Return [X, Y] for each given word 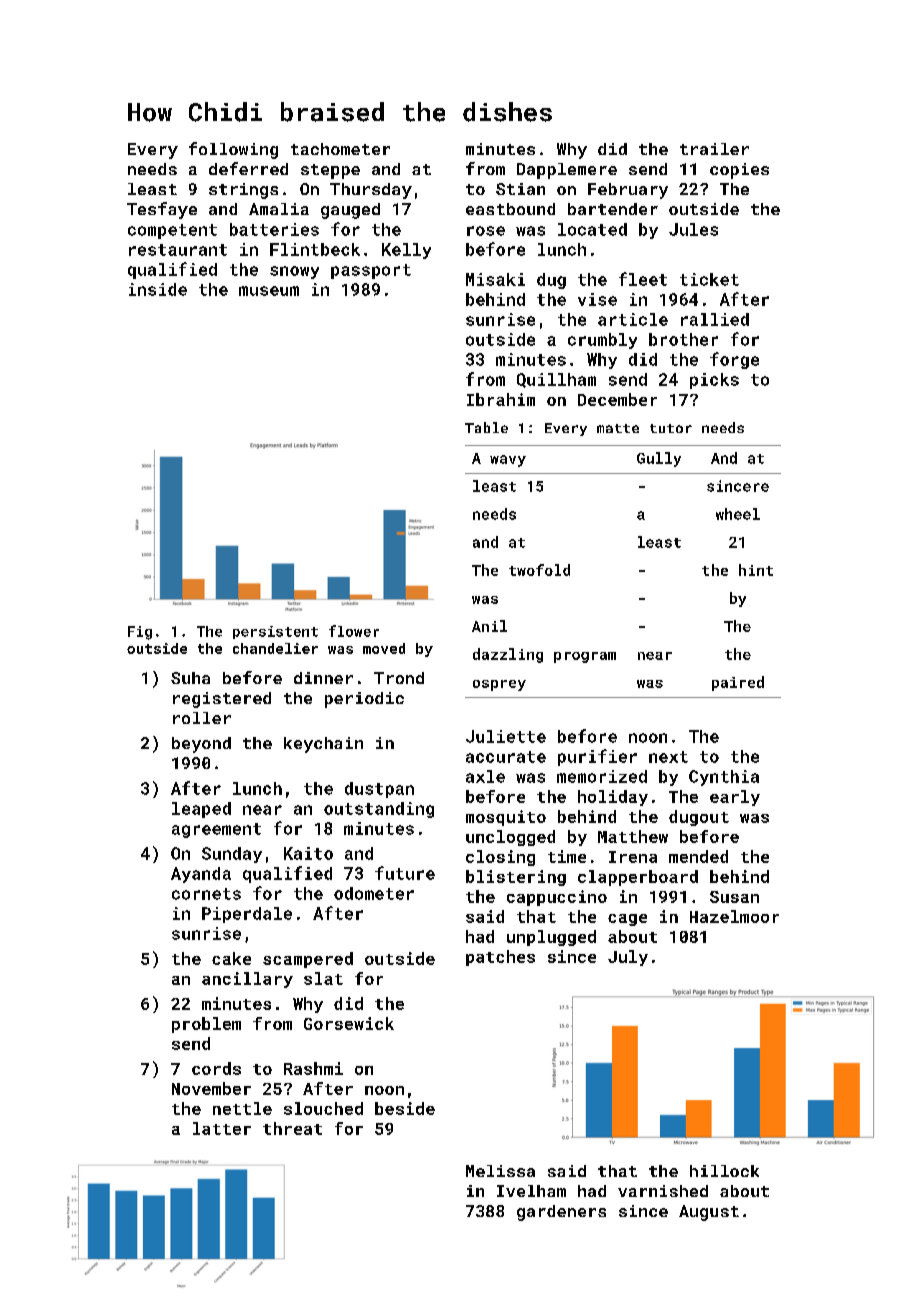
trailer [714, 149]
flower [354, 631]
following [233, 150]
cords [216, 1068]
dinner [323, 678]
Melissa [500, 1171]
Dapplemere [567, 171]
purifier [597, 757]
